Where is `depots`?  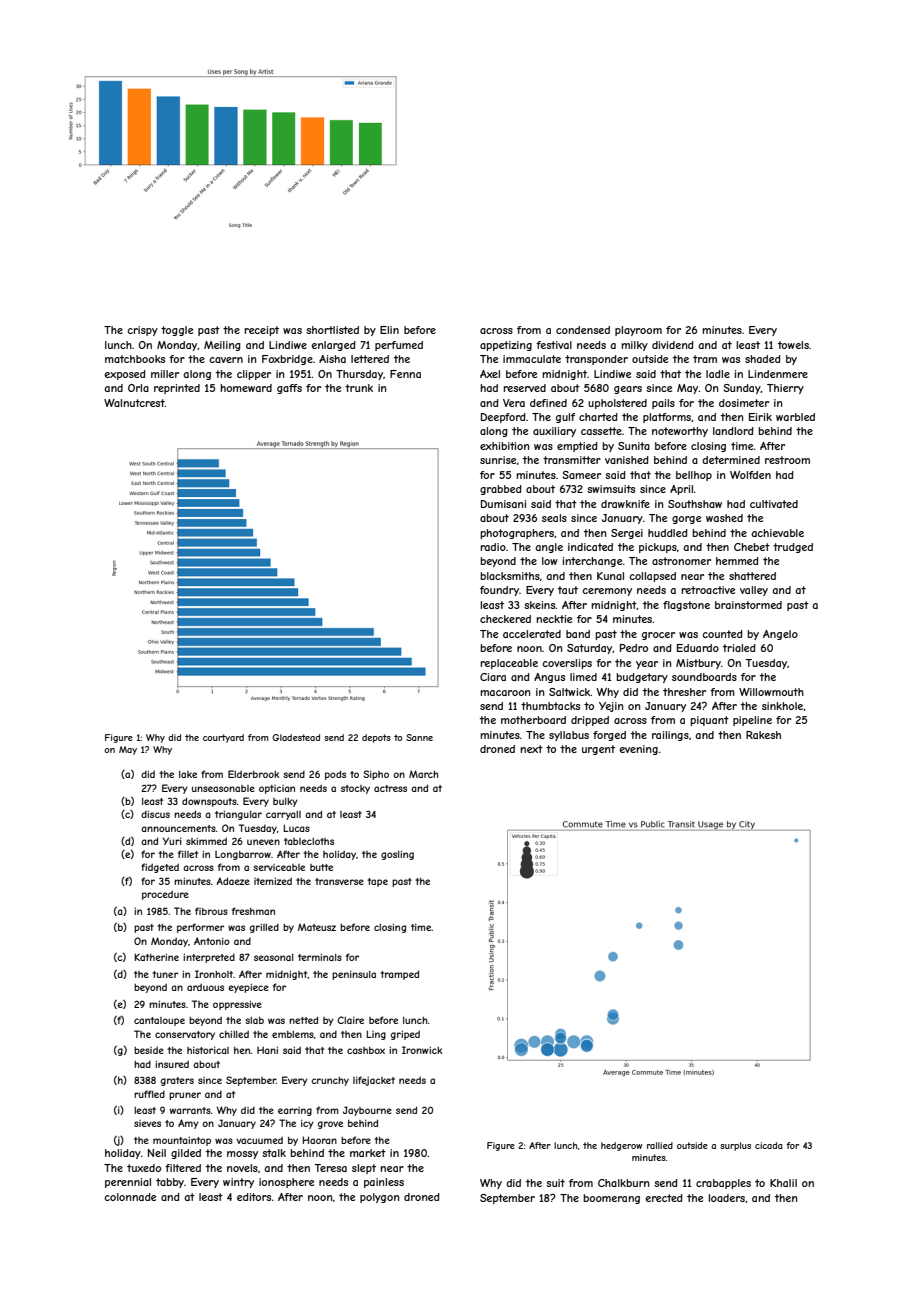 depots is located at coordinates (376, 738).
